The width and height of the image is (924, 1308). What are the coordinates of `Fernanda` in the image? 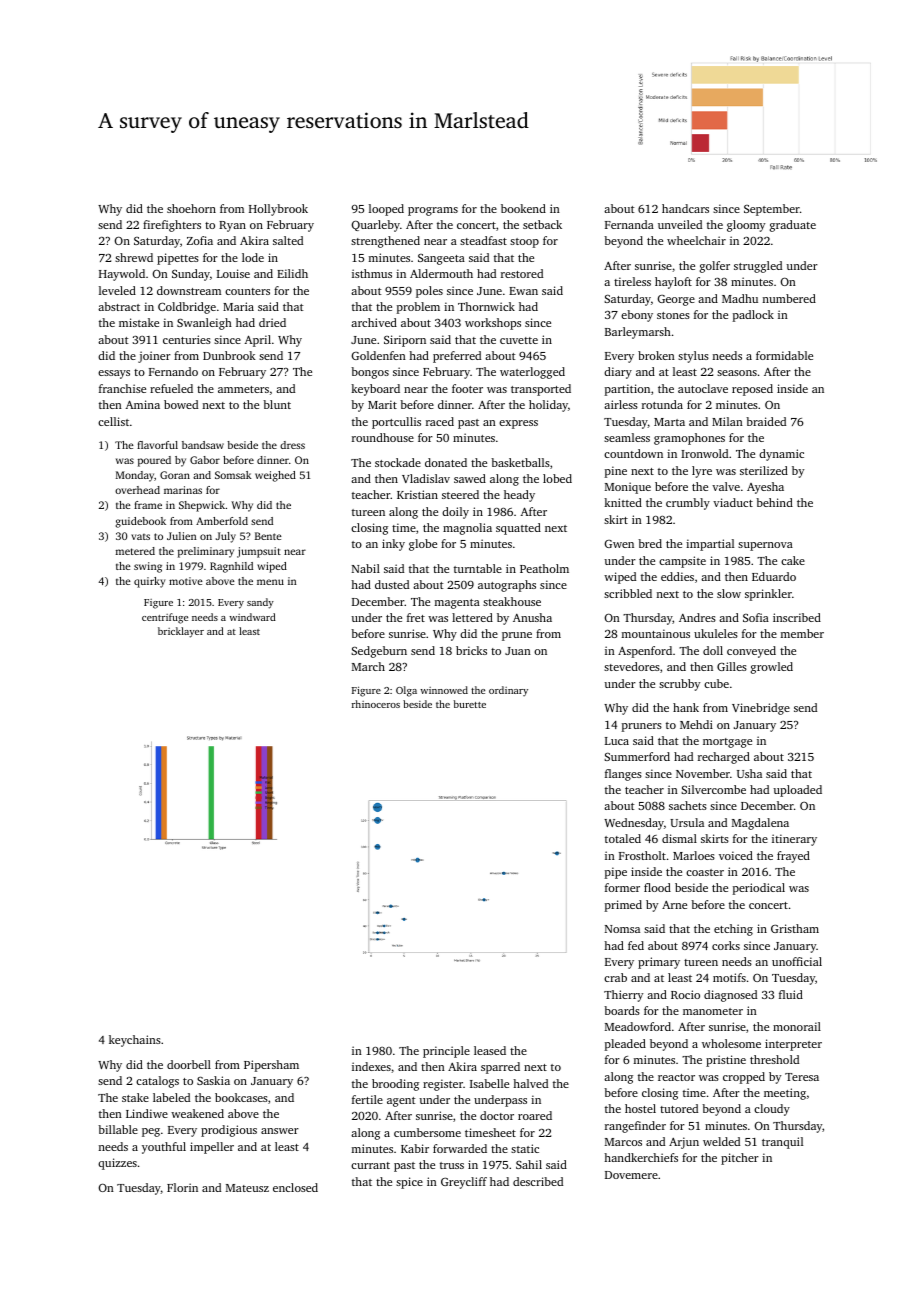 It's located at (629, 224).
